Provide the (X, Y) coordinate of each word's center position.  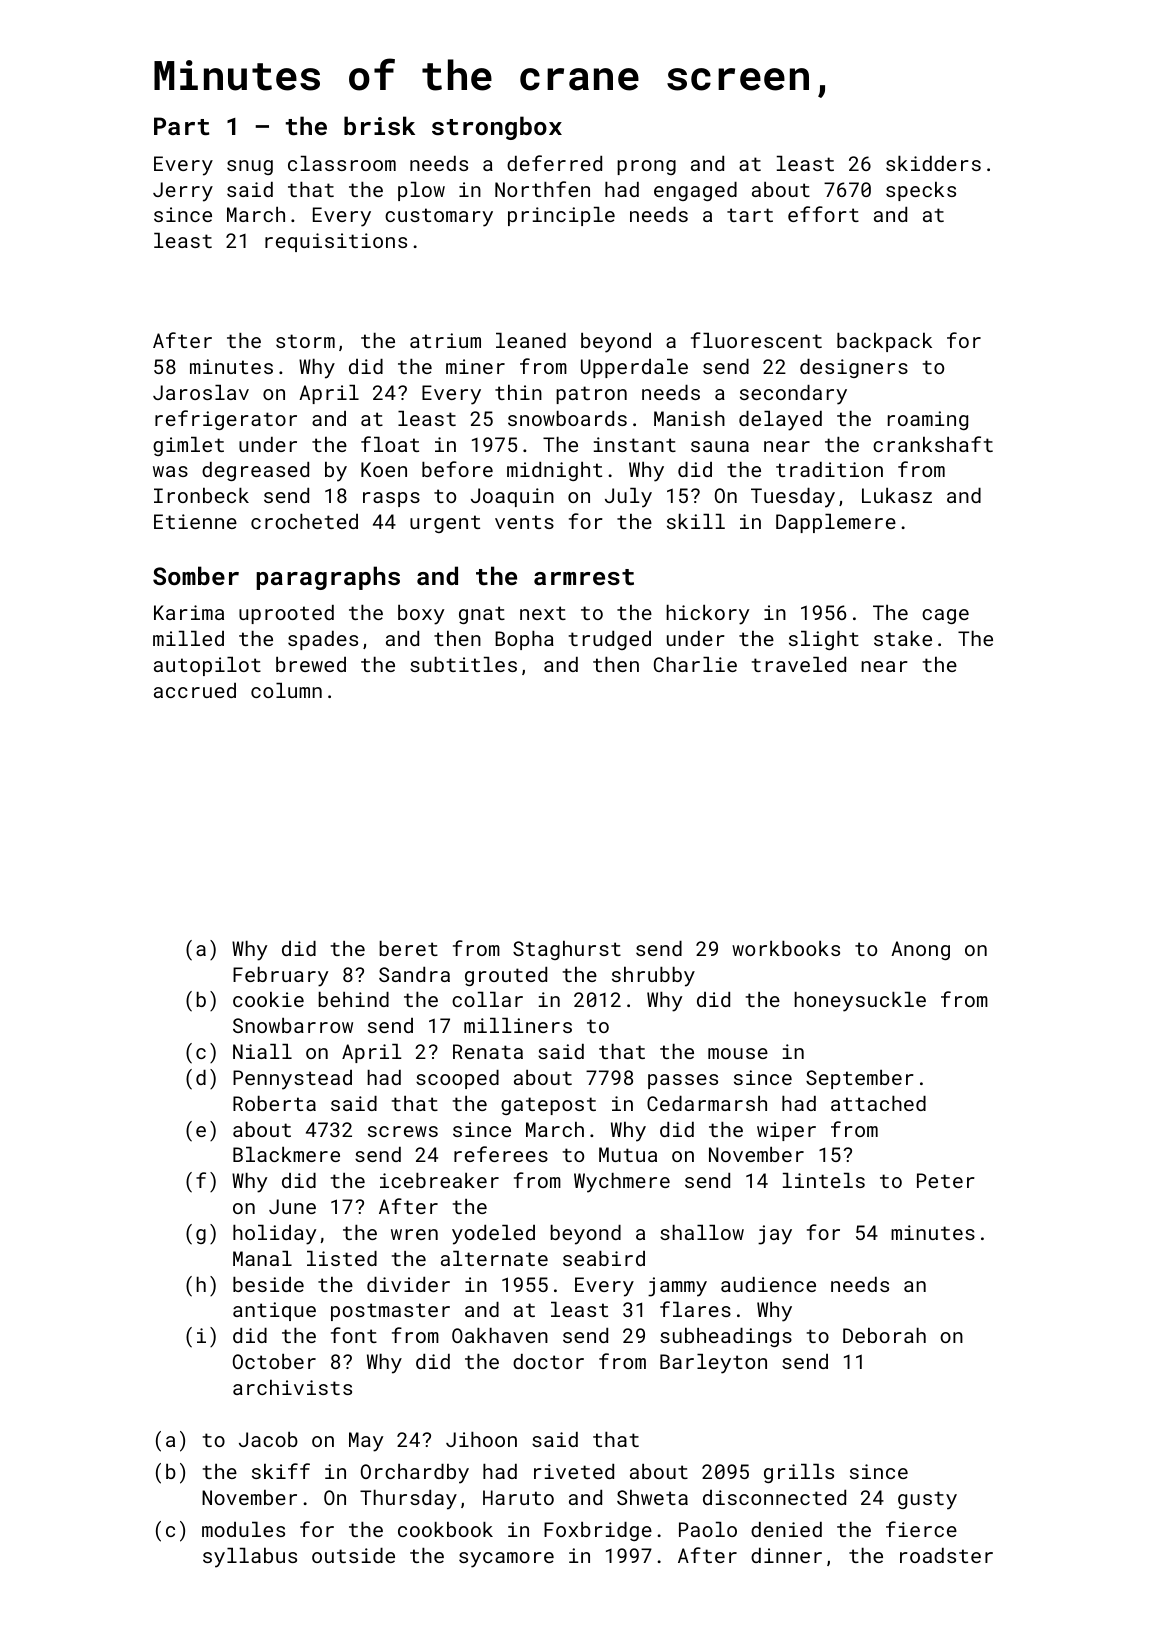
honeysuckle (860, 1002)
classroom (342, 163)
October (274, 1361)
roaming (928, 420)
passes (683, 1081)
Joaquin (512, 497)
